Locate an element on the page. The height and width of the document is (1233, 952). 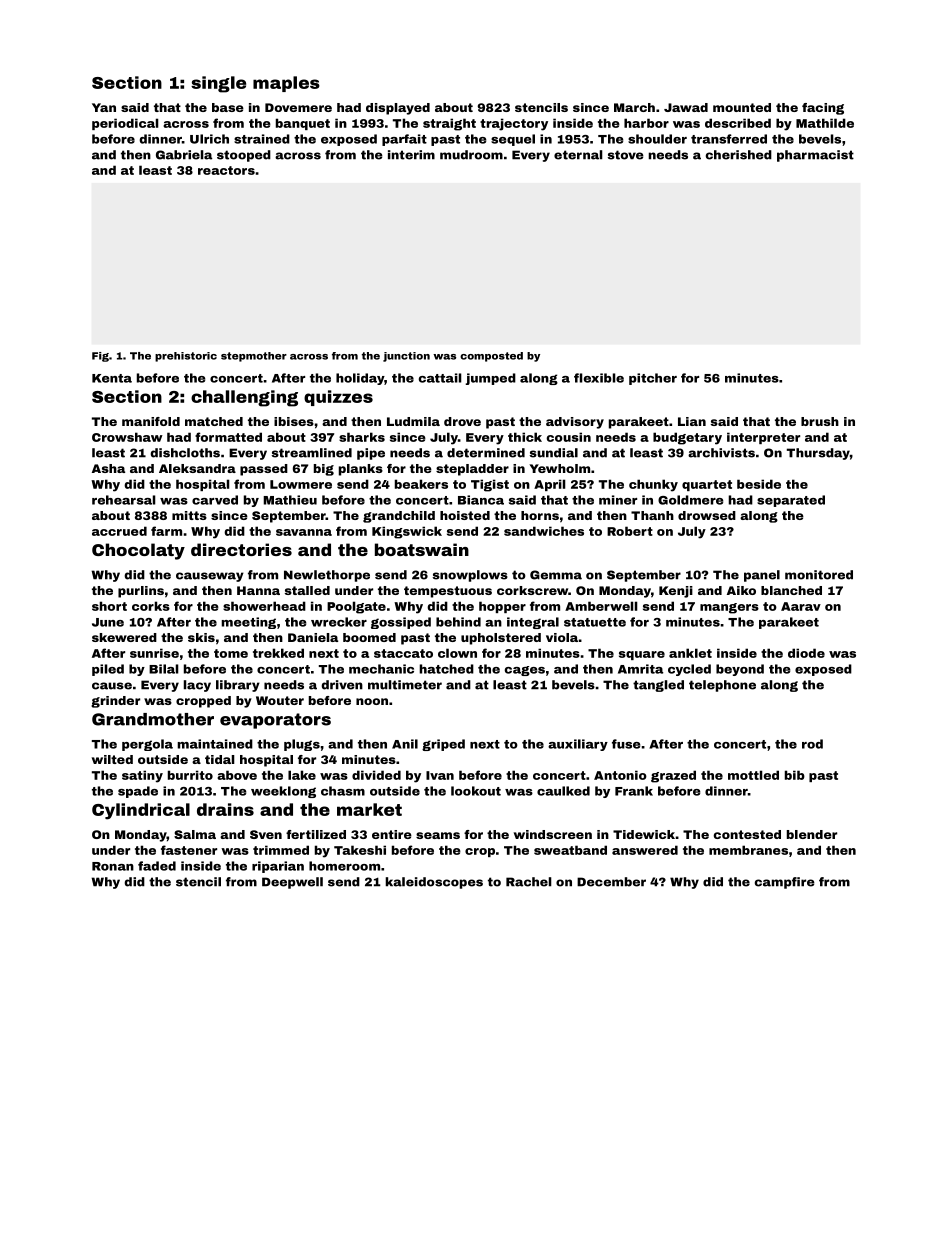
Grandmother is located at coordinates (153, 719).
